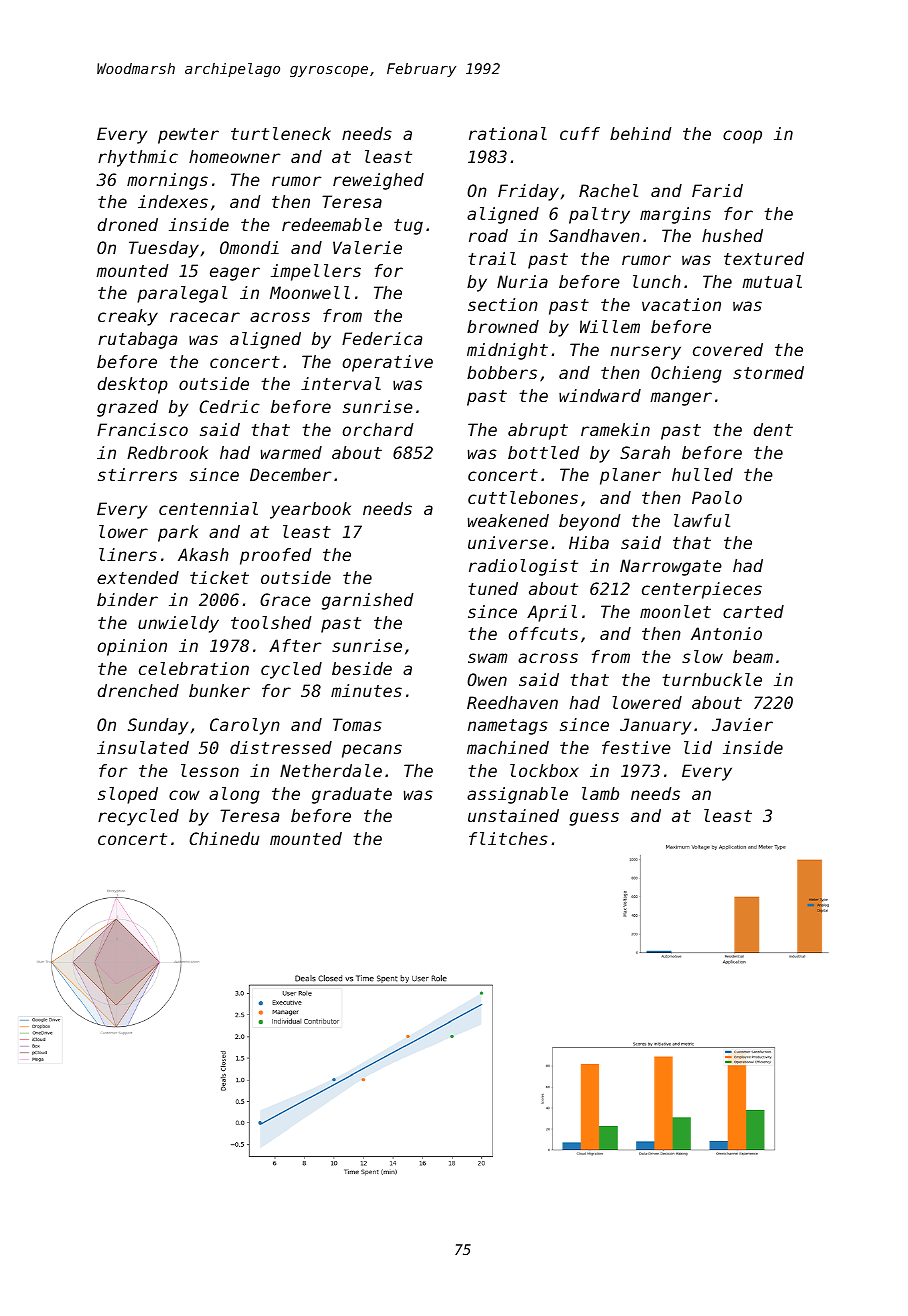  I want to click on vacation, so click(681, 304).
